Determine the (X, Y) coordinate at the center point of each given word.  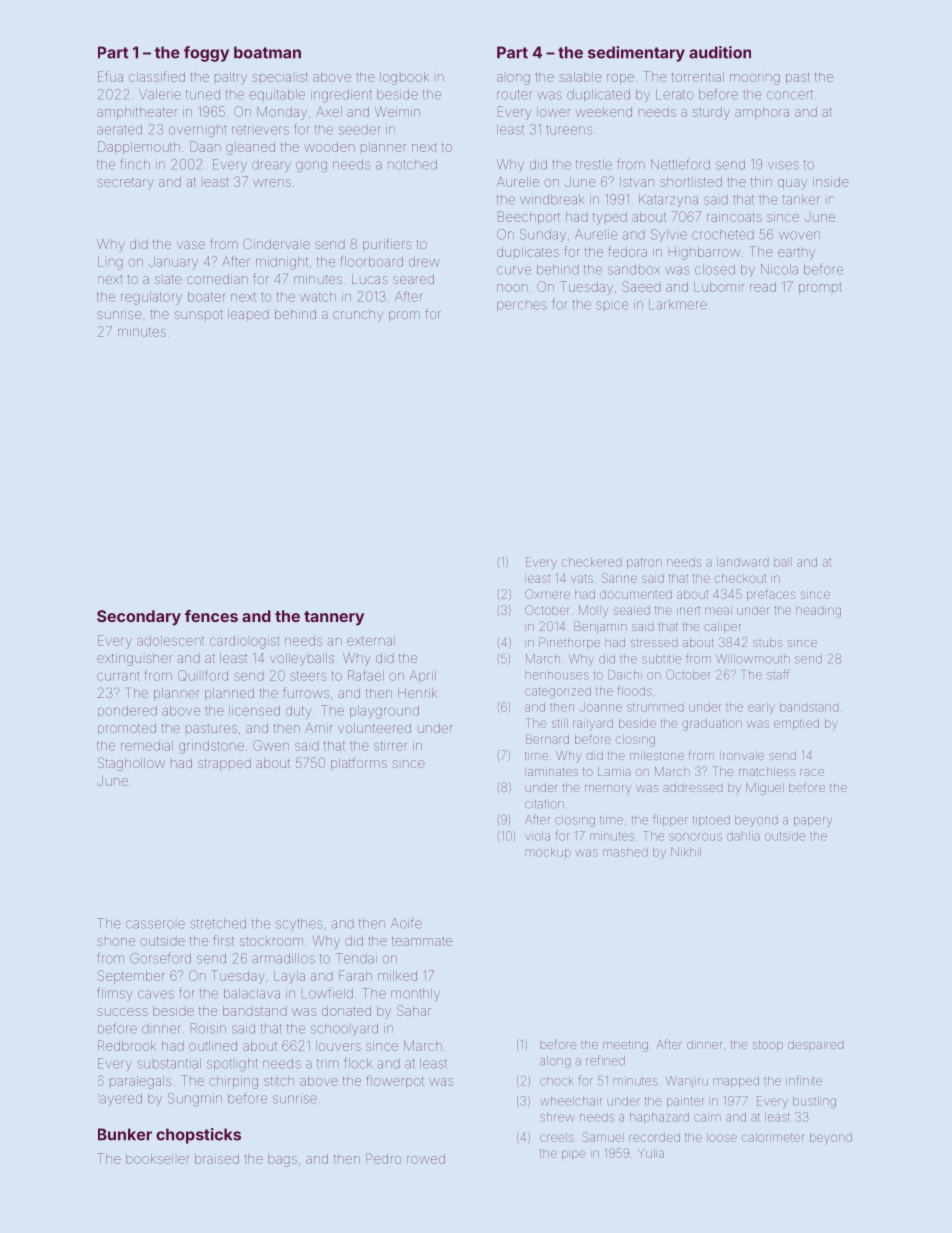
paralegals (140, 1082)
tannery (334, 618)
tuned (203, 94)
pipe (574, 1155)
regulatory (151, 298)
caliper (722, 627)
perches (522, 306)
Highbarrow (704, 253)
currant (118, 676)
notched (412, 164)
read (763, 287)
